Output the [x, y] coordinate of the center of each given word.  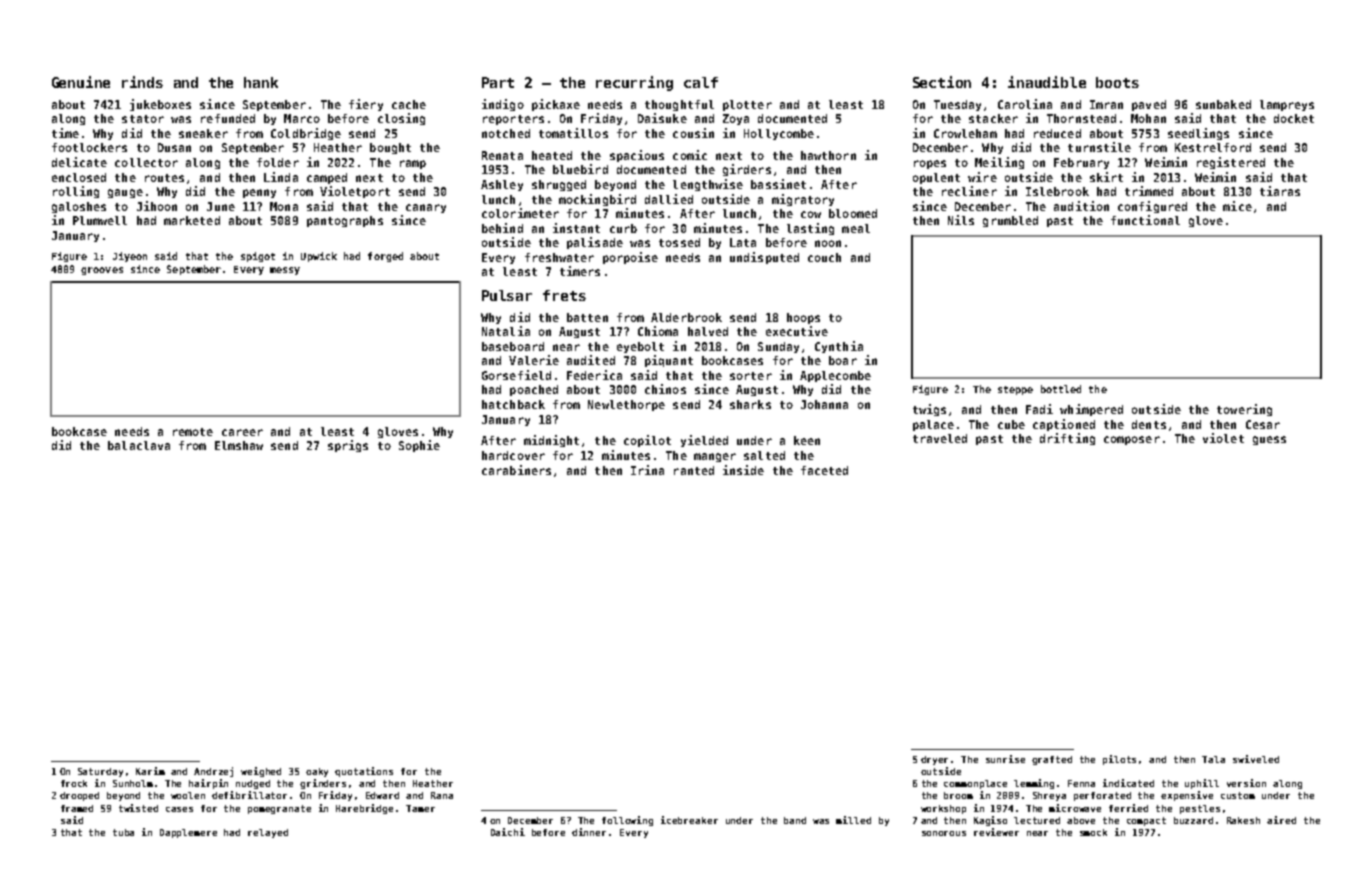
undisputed [764, 258]
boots [1117, 82]
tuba [123, 832]
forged [385, 257]
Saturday [100, 772]
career [242, 432]
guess [1269, 440]
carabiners [516, 470]
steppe [1015, 390]
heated [552, 155]
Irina [647, 470]
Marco [302, 118]
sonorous [944, 833]
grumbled [1010, 221]
